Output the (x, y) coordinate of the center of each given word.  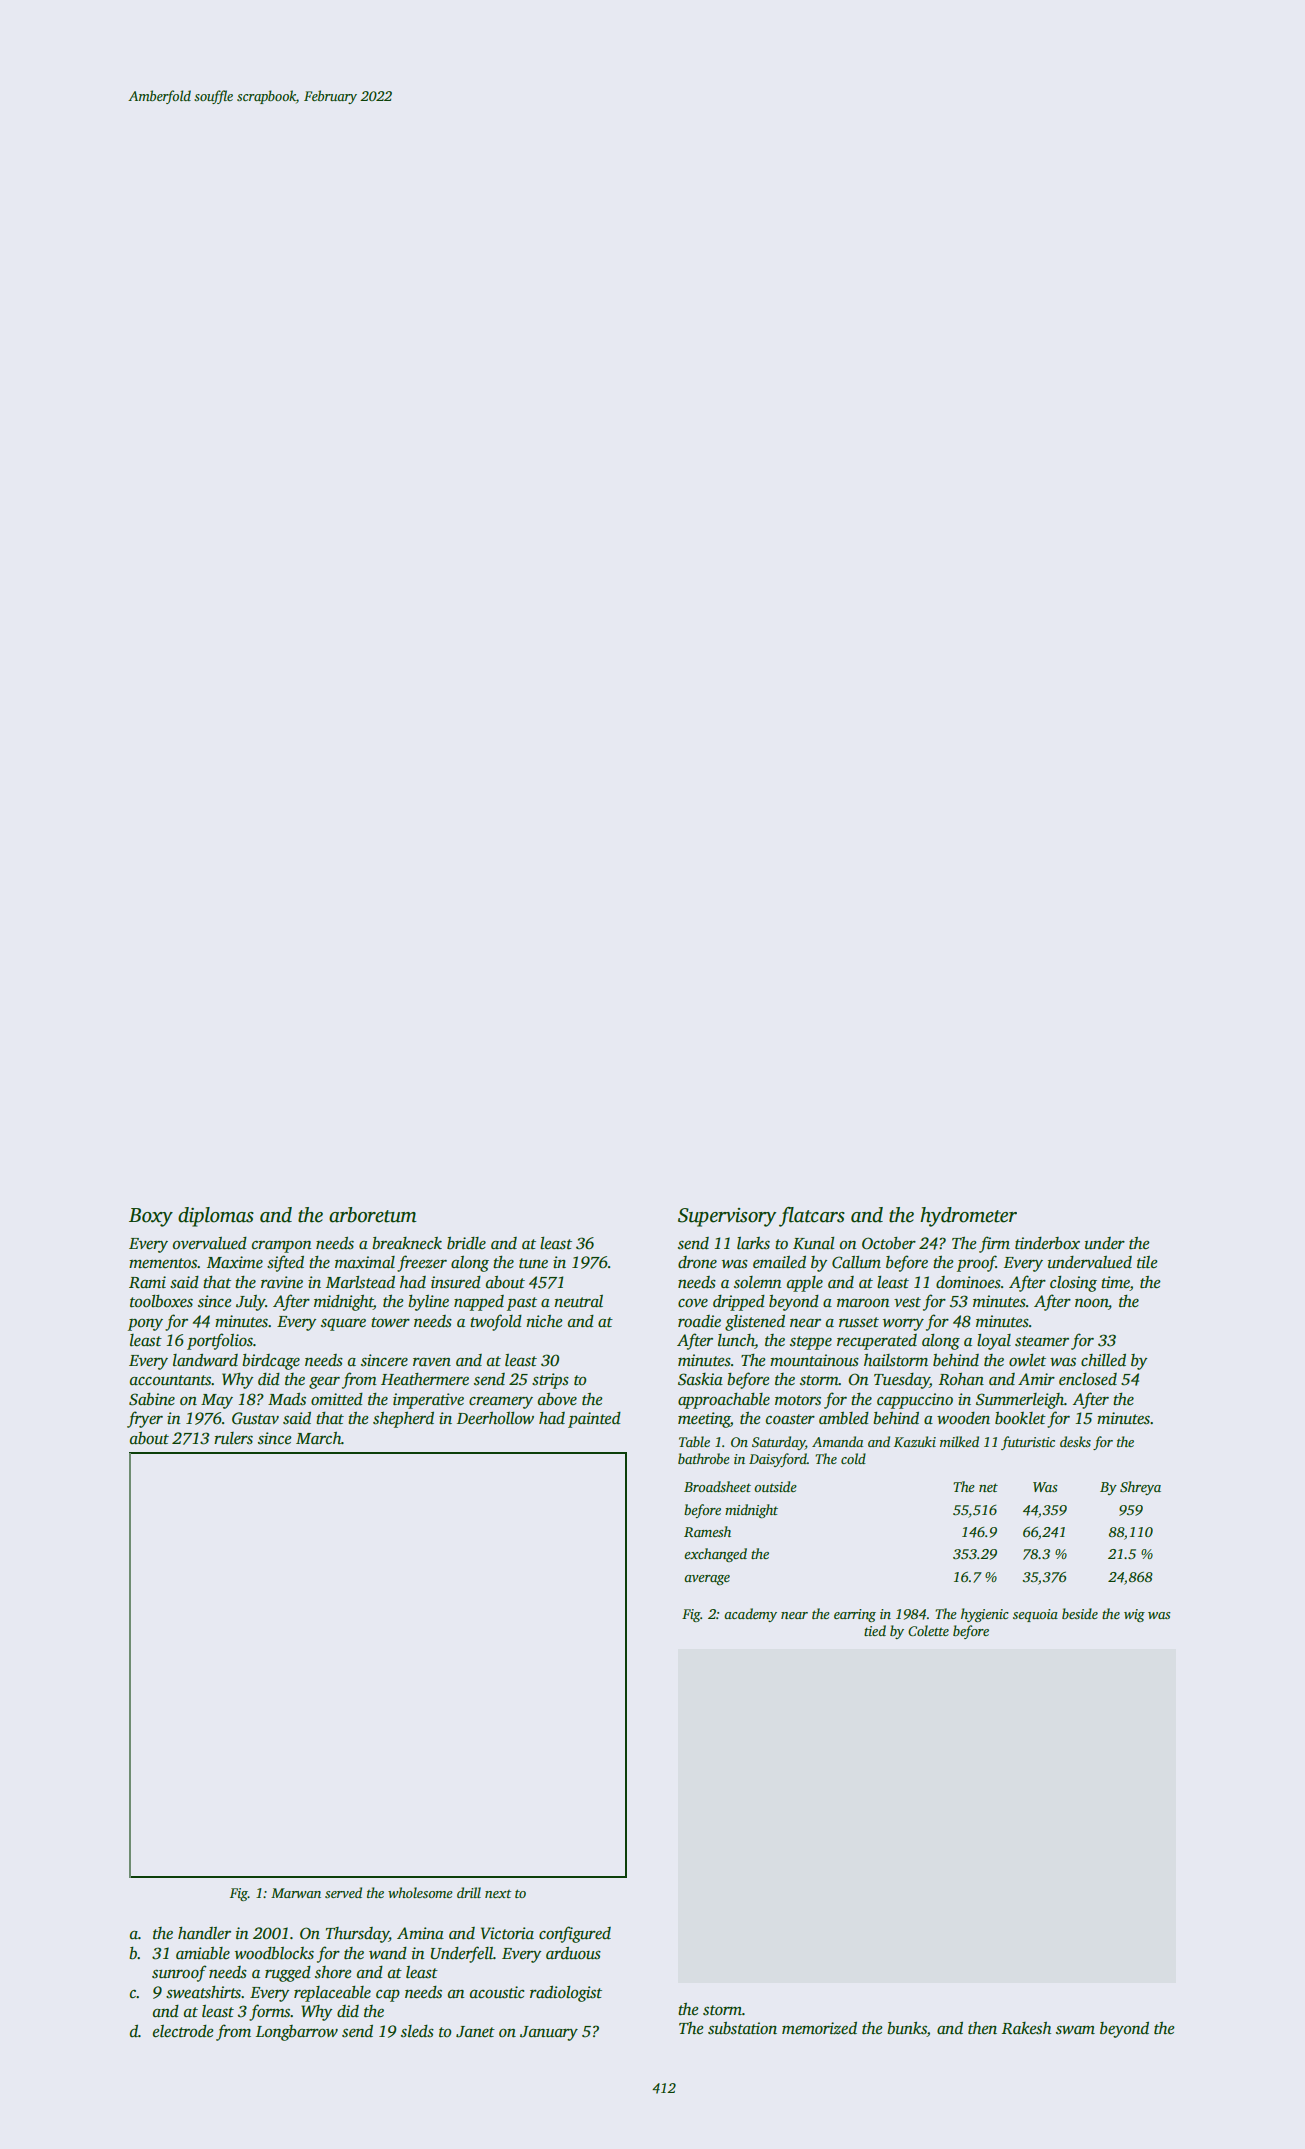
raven (432, 1362)
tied (875, 1630)
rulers (233, 1438)
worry (903, 1325)
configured (575, 1934)
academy (750, 1615)
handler (204, 1933)
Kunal (813, 1243)
